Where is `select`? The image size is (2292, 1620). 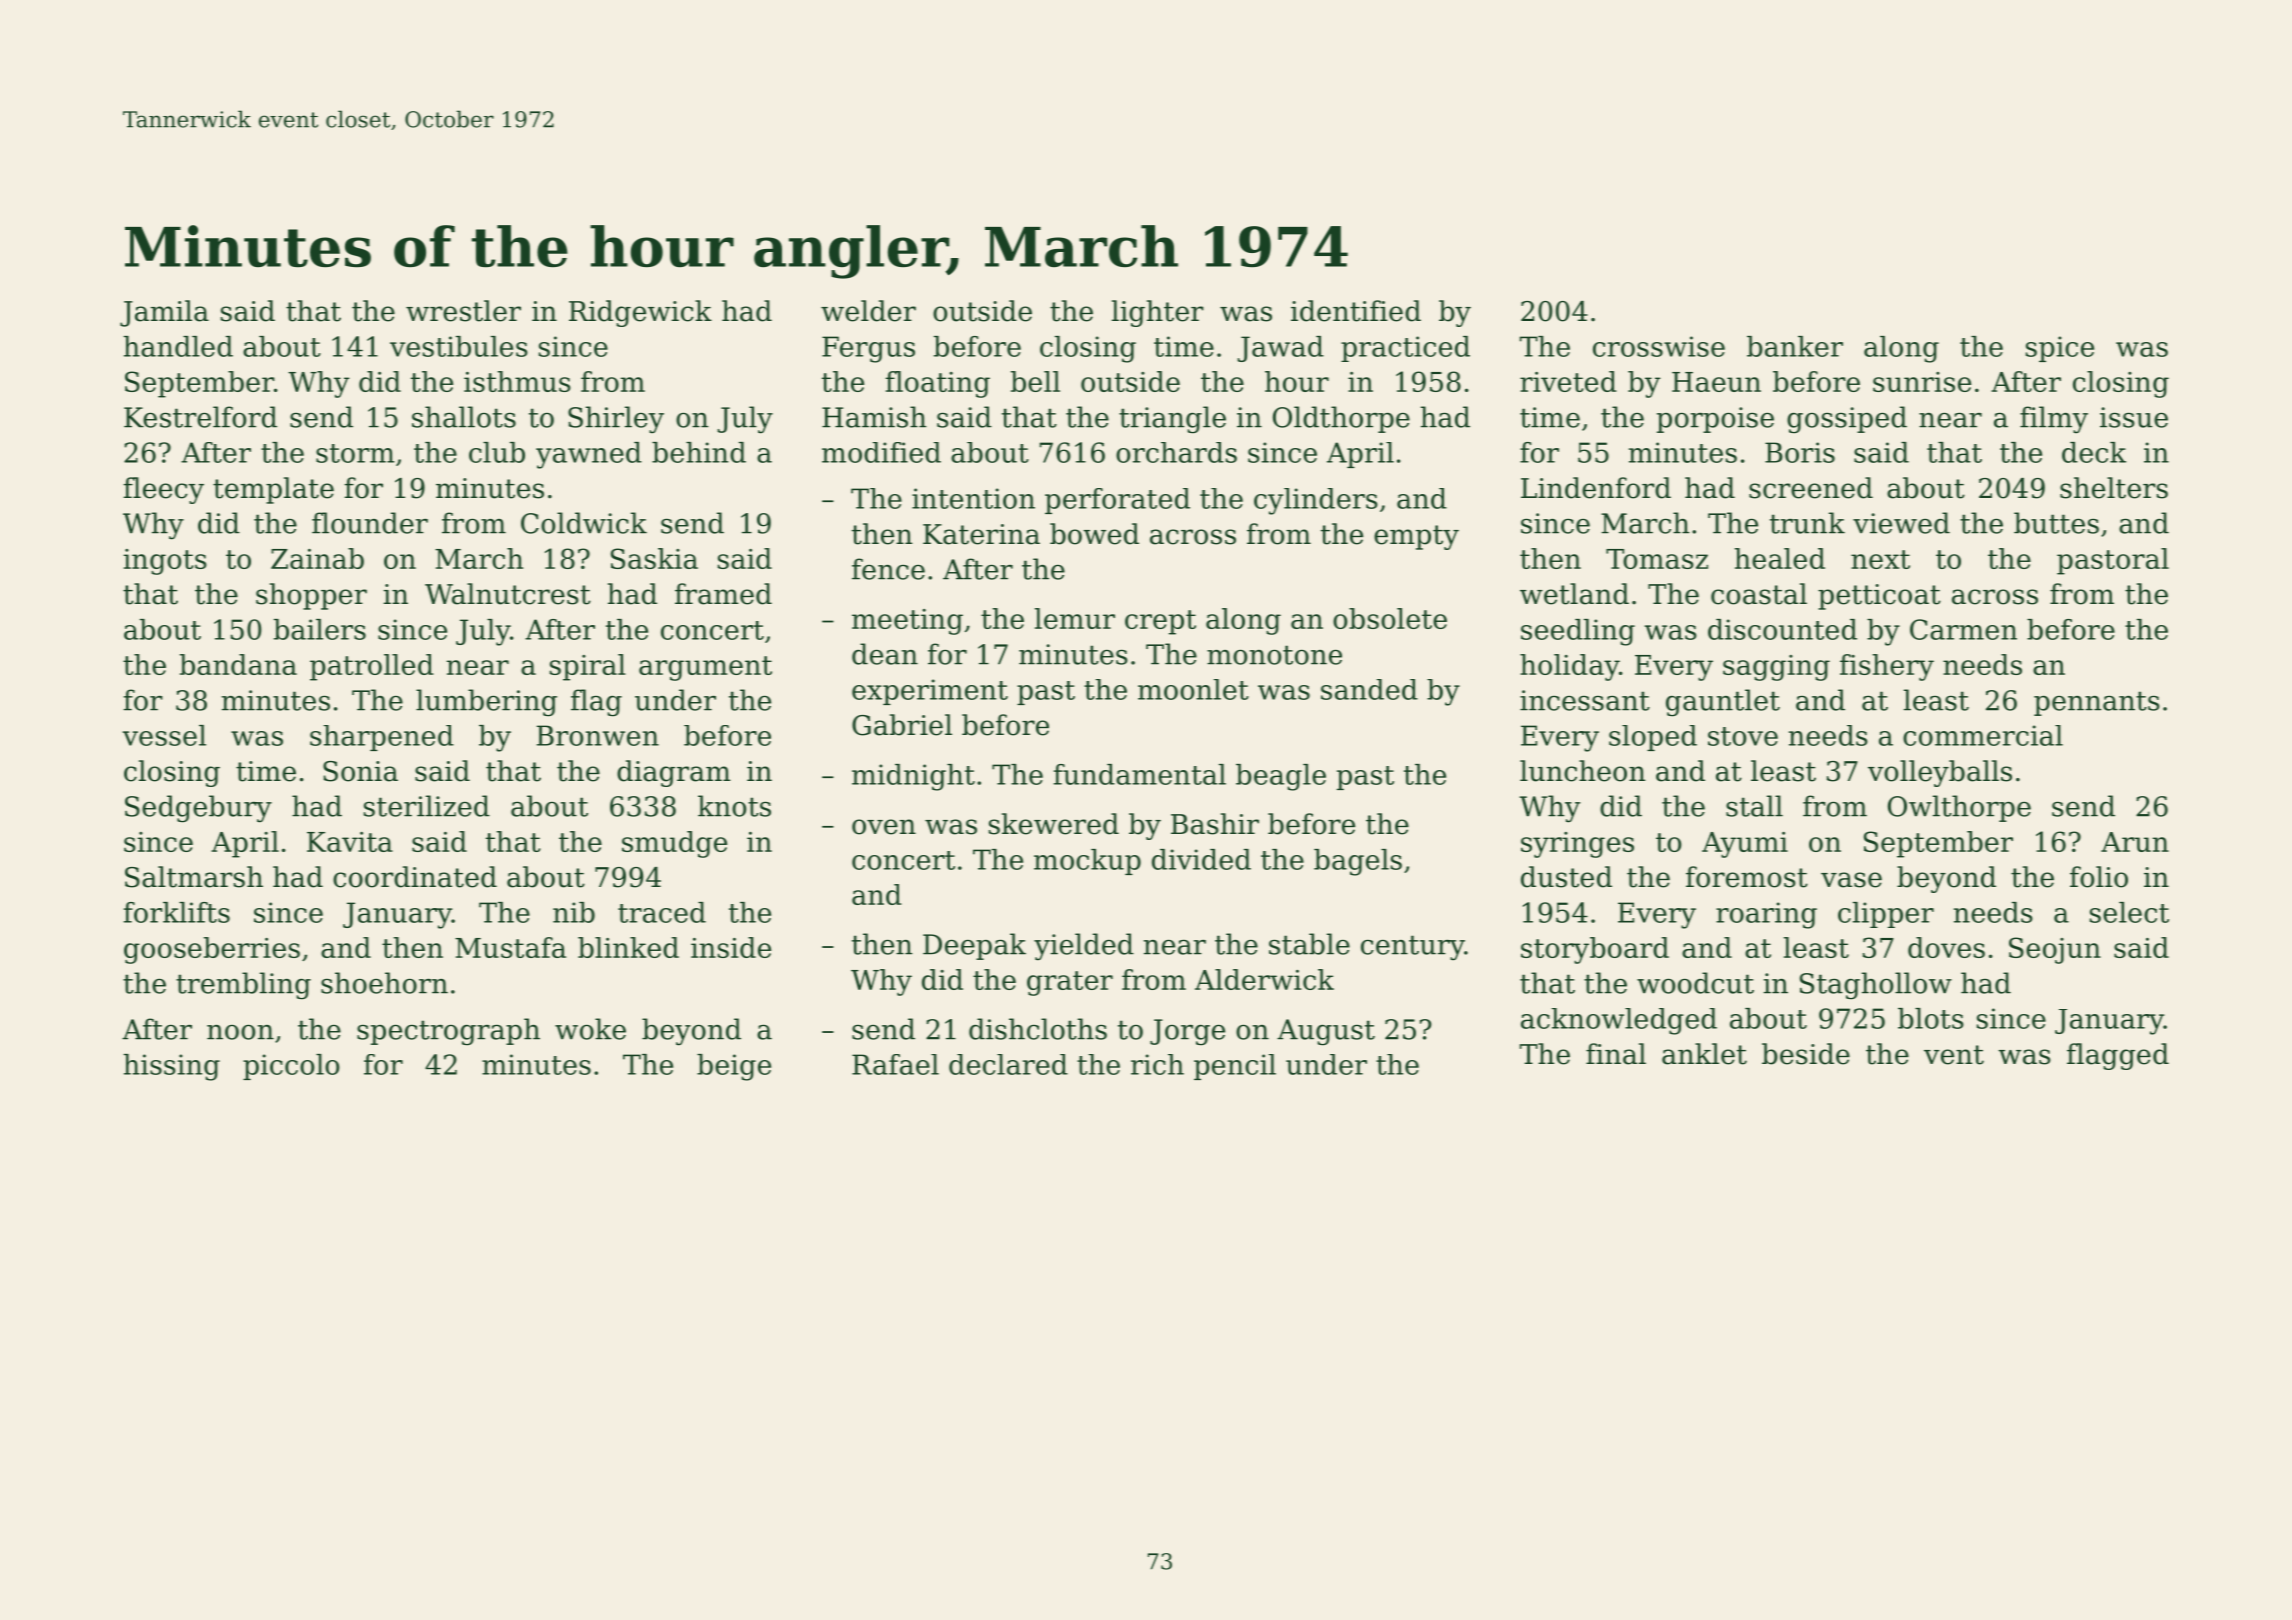 select is located at coordinates (2129, 912).
